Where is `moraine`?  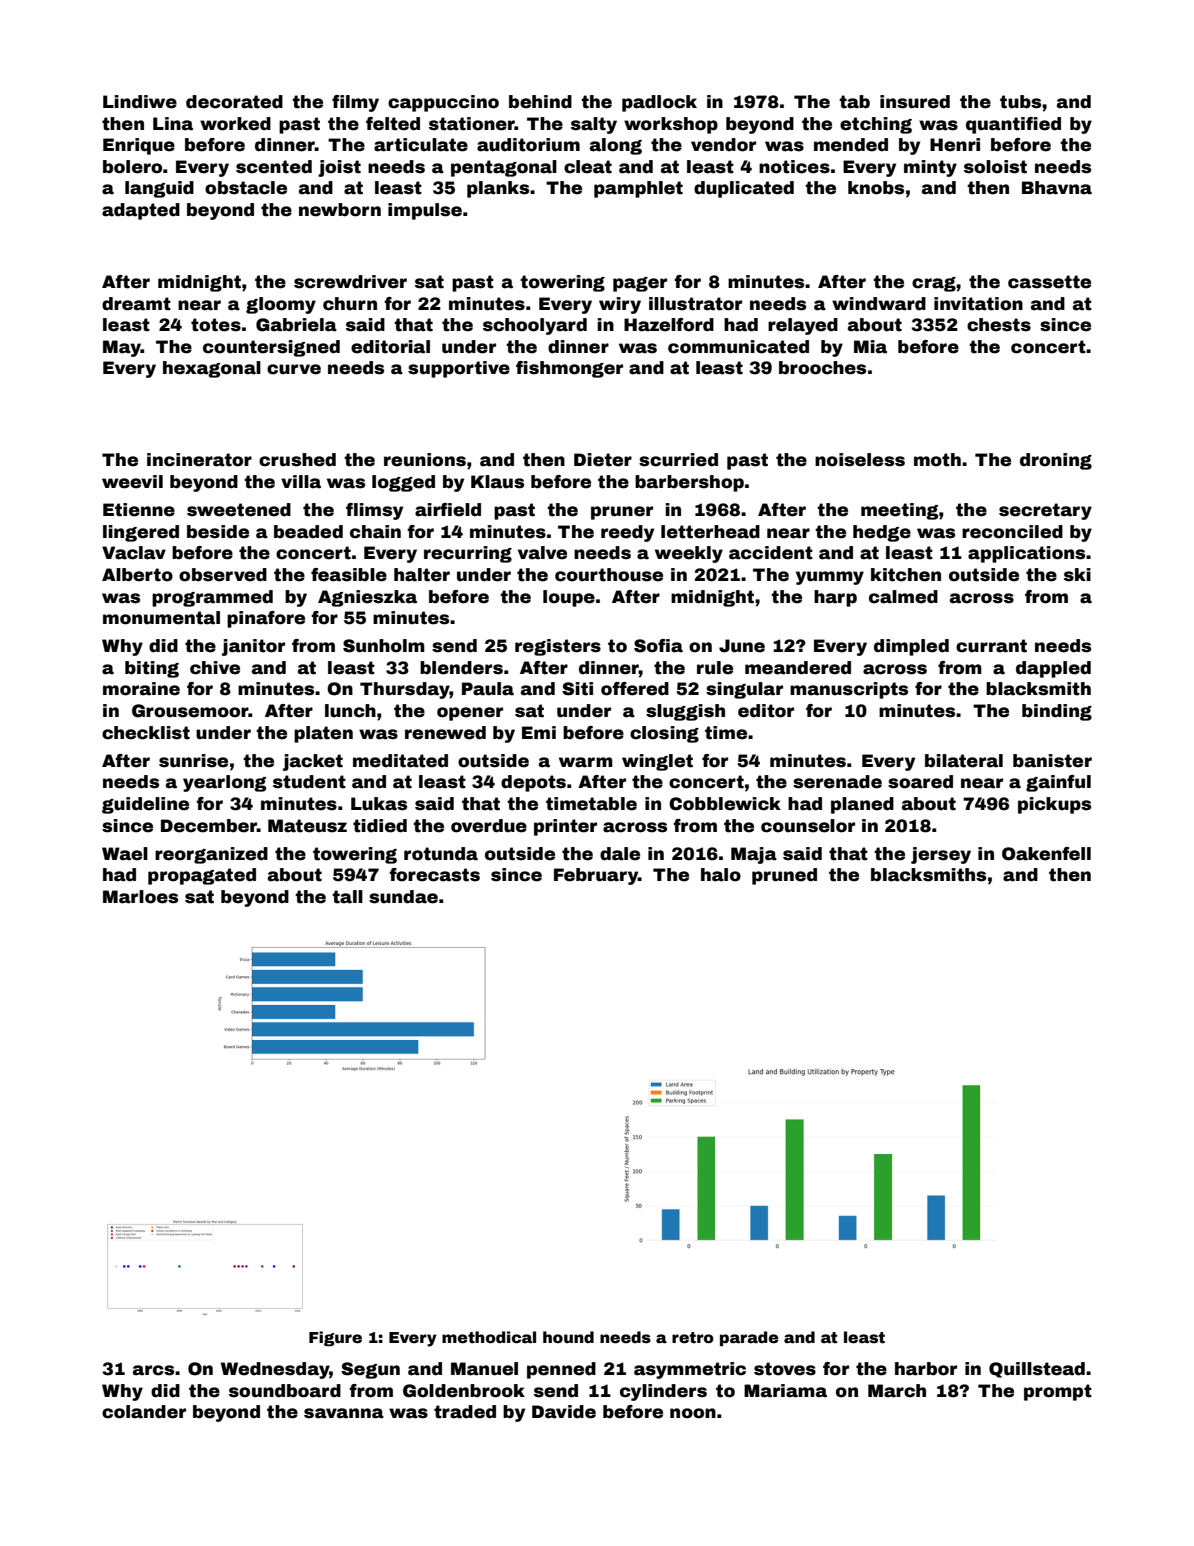 moraine is located at coordinates (141, 689).
